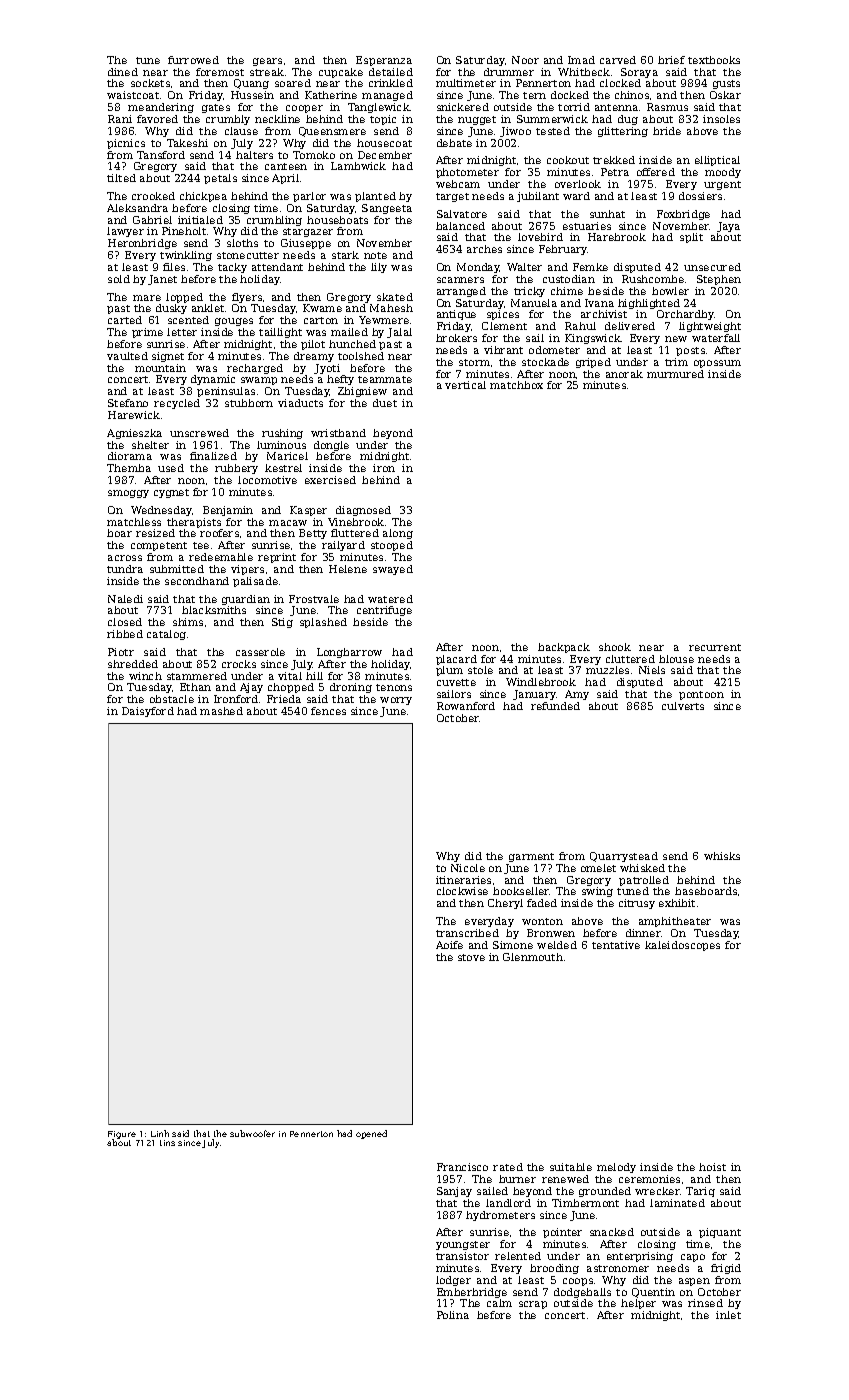 This screenshot has height=1400, width=849. Describe the element at coordinates (385, 403) in the screenshot. I see `duet` at that location.
